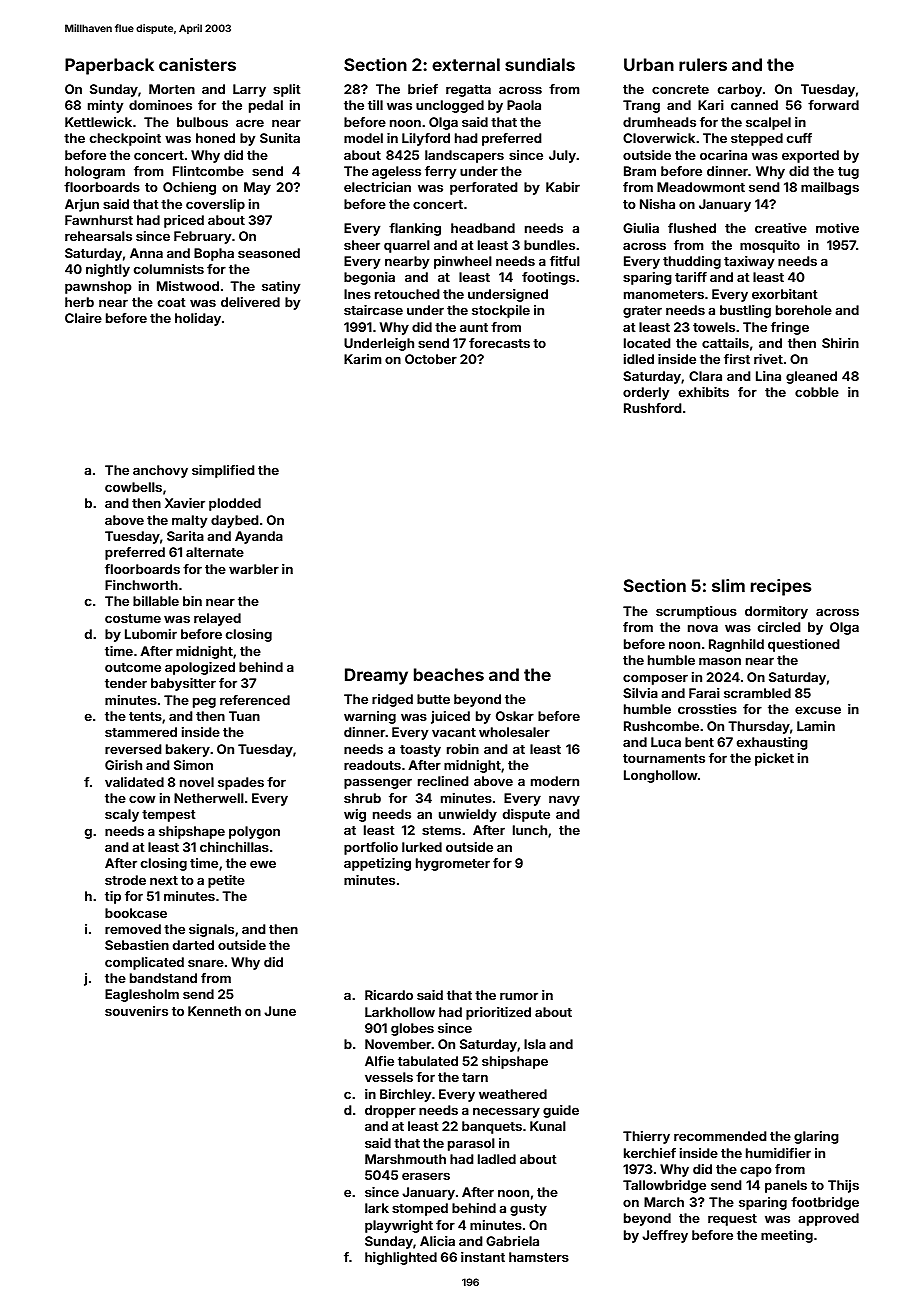 Image resolution: width=924 pixels, height=1308 pixels. What do you see at coordinates (464, 156) in the page?
I see `landscapers` at bounding box center [464, 156].
